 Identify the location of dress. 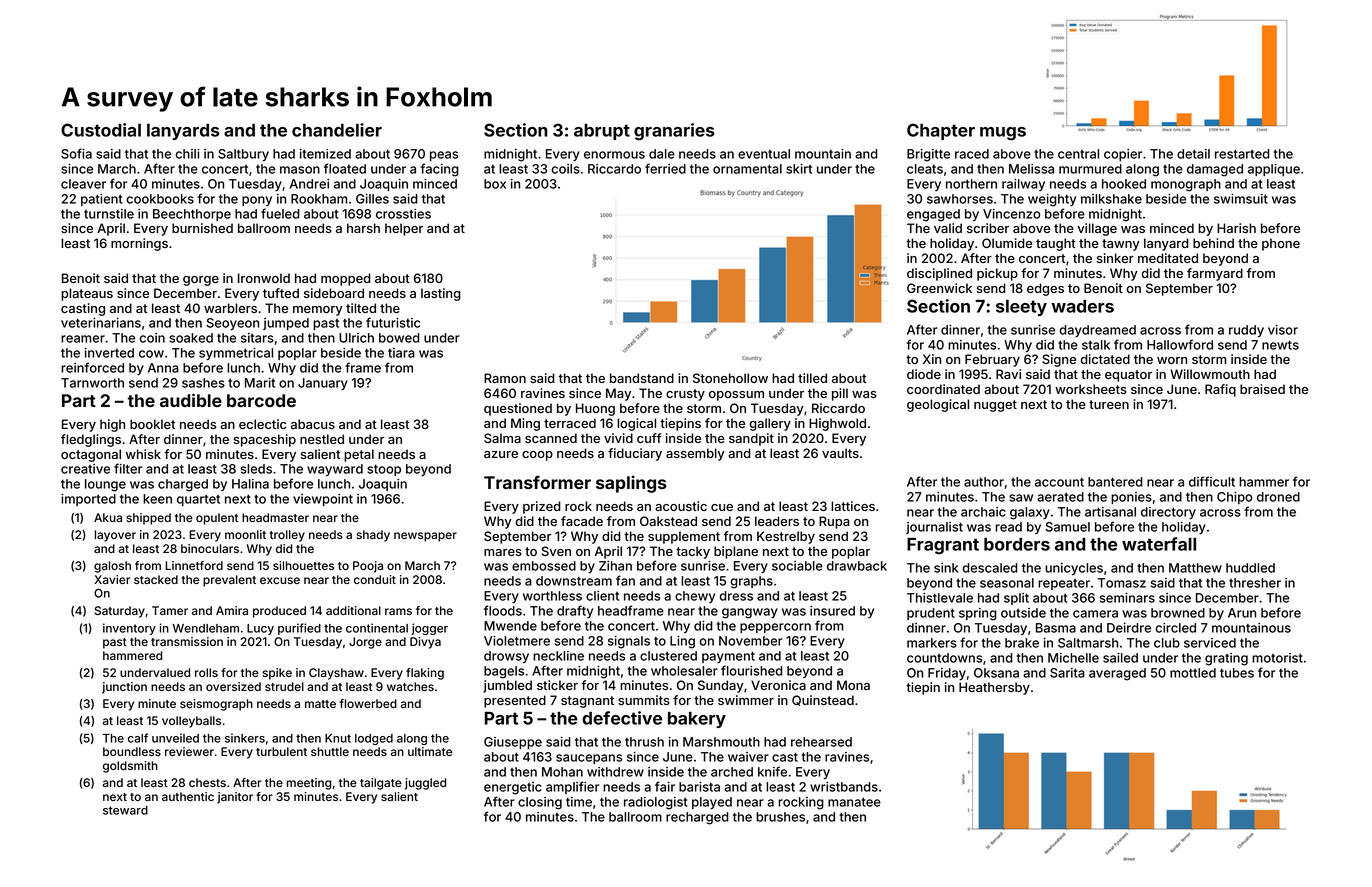
(736, 596).
